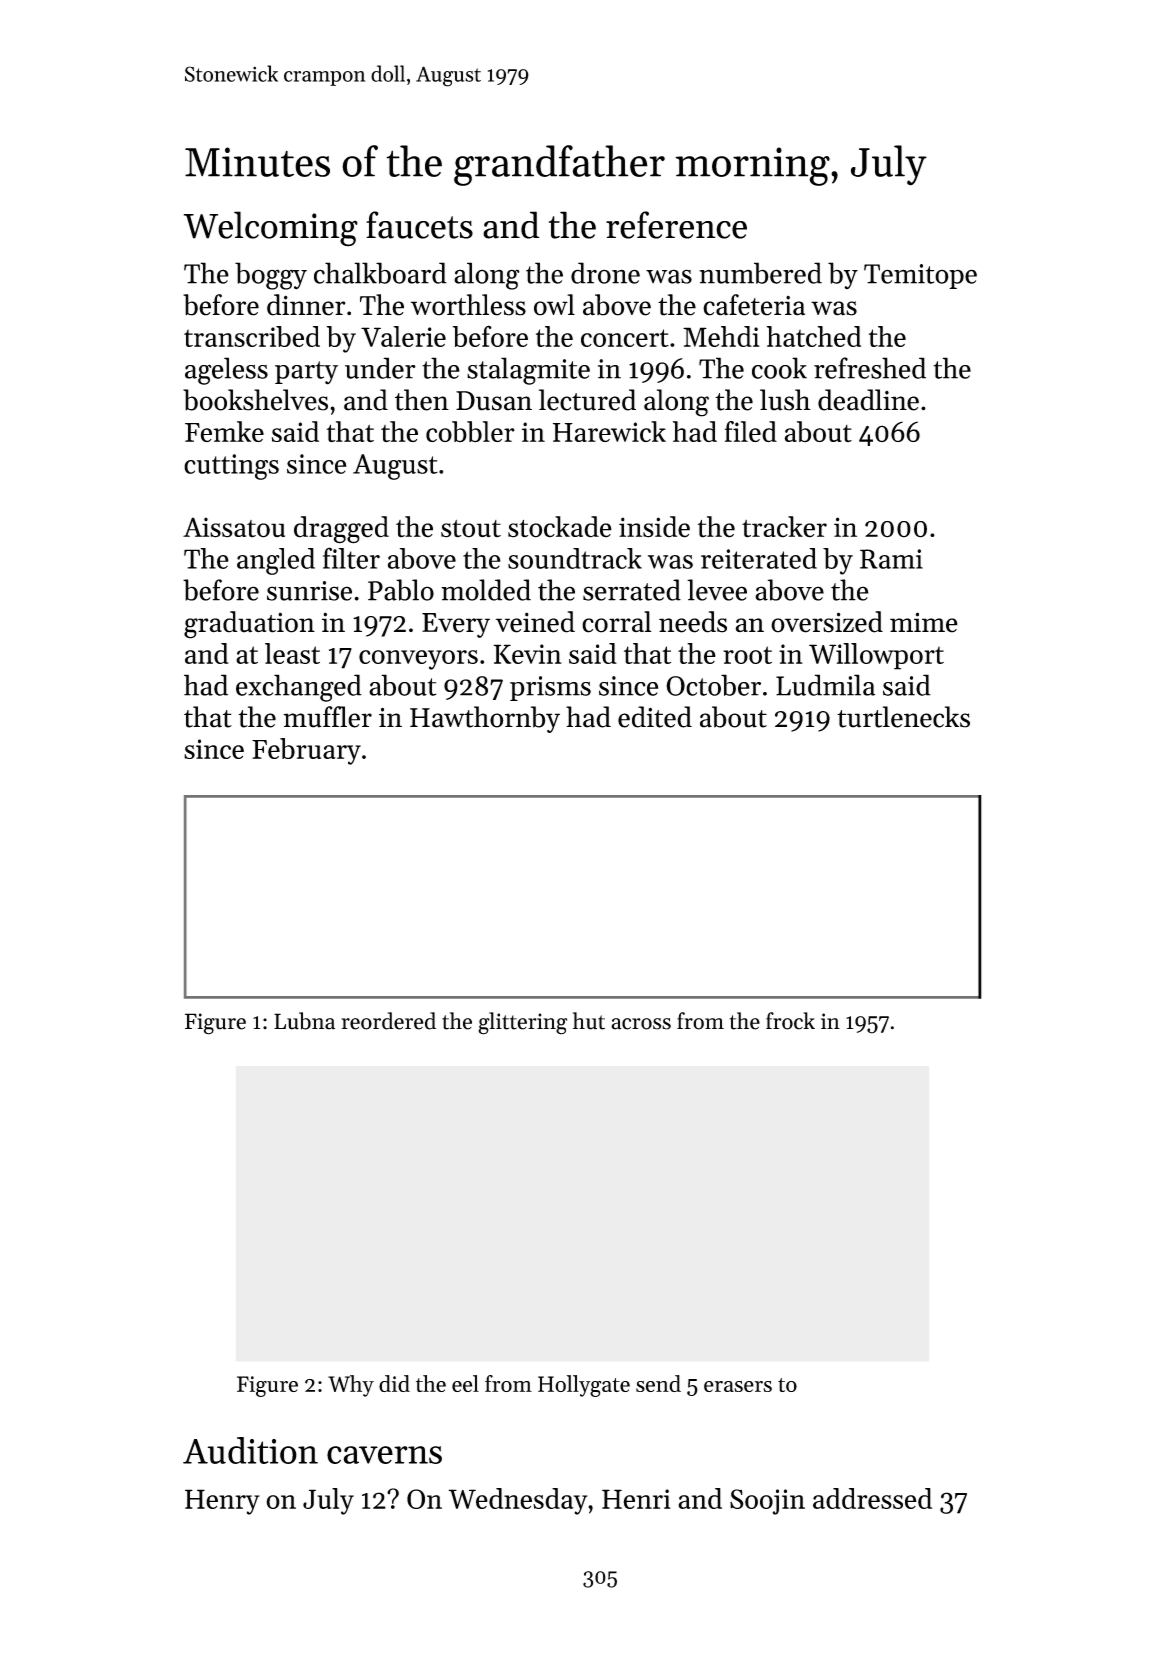 Image resolution: width=1165 pixels, height=1654 pixels. Describe the element at coordinates (589, 1021) in the image. I see `hut` at that location.
